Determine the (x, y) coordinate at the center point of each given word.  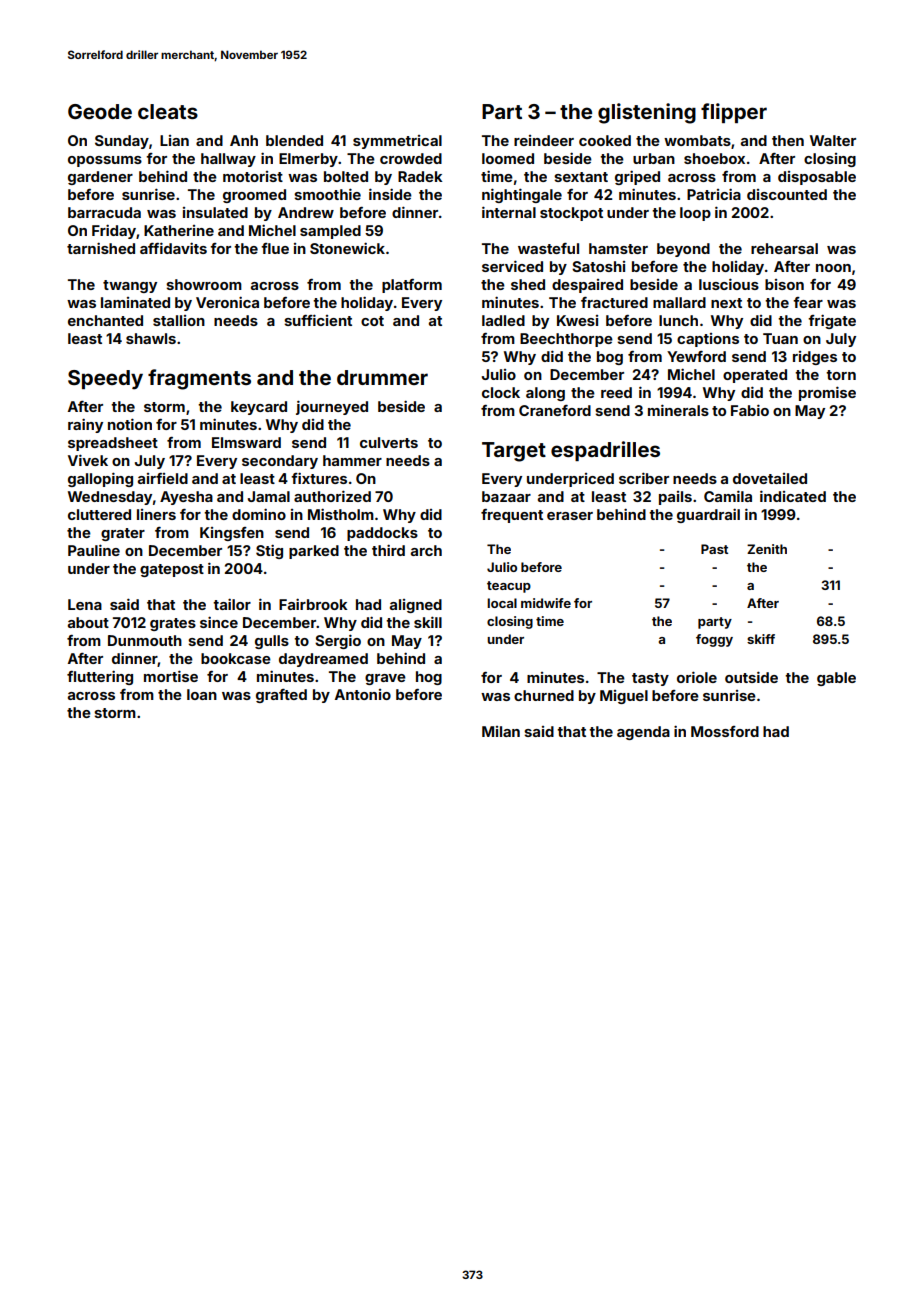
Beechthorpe (566, 340)
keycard (259, 408)
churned (544, 695)
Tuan (780, 338)
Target (514, 452)
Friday (114, 231)
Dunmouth (145, 640)
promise (827, 393)
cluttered (99, 514)
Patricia (714, 194)
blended (294, 140)
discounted (787, 194)
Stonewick (347, 248)
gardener (100, 178)
